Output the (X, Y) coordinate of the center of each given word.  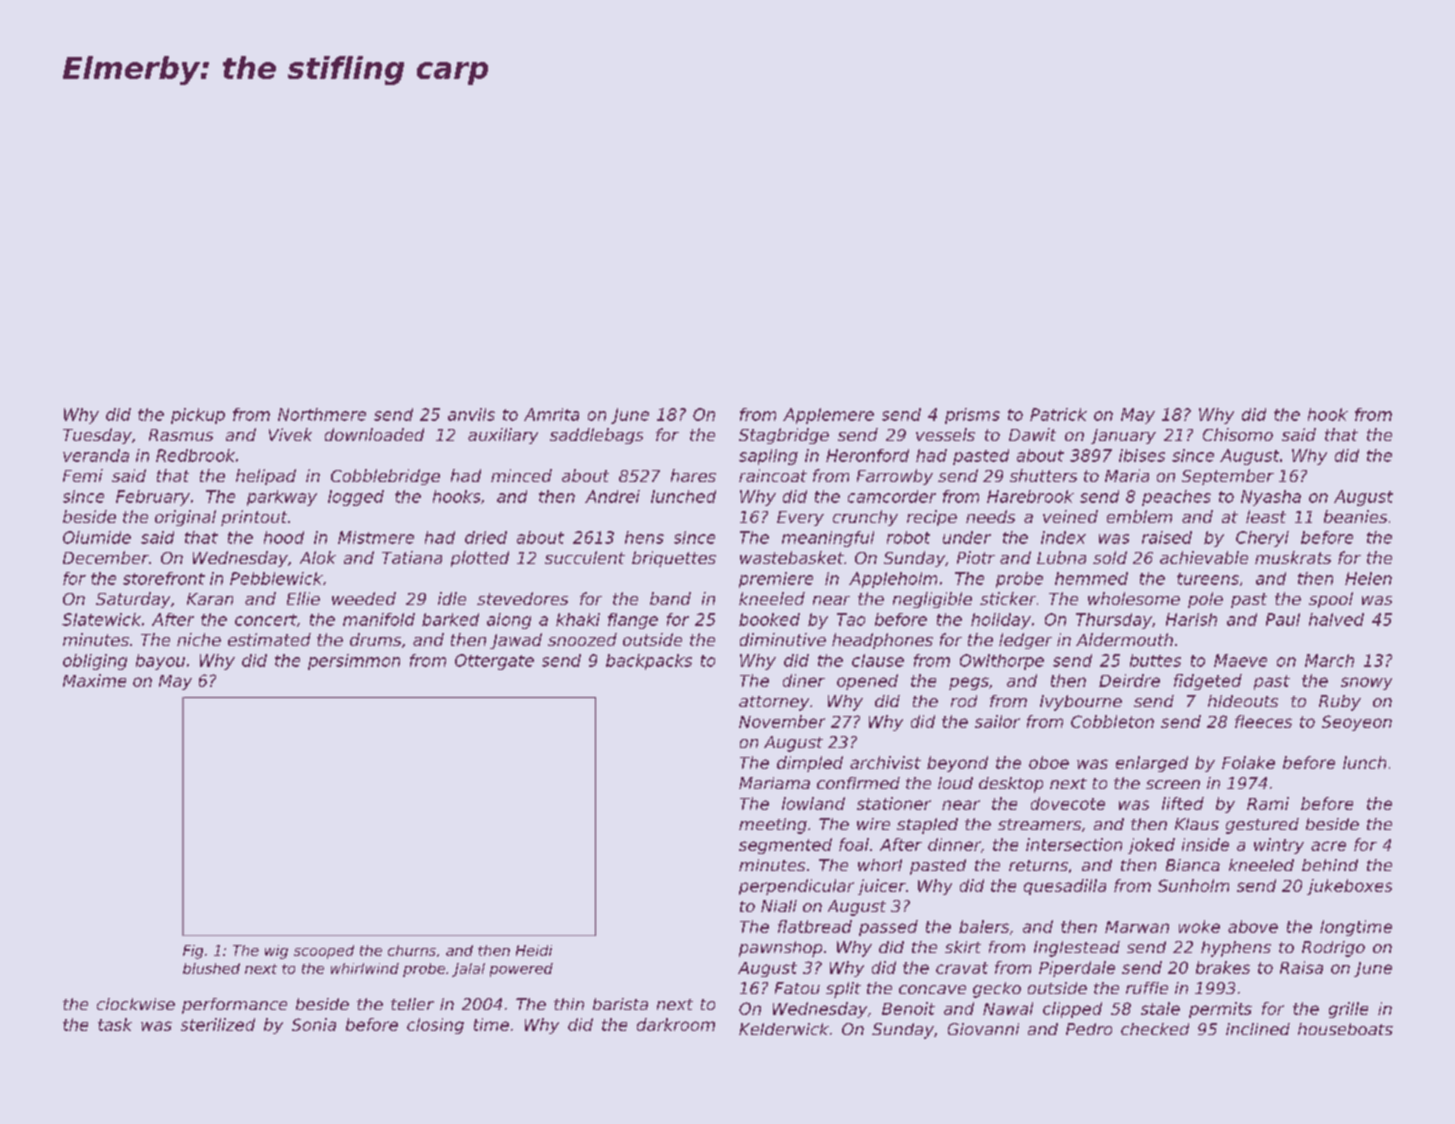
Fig (193, 952)
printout (254, 518)
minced (521, 475)
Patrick (1058, 414)
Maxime (94, 680)
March (1329, 660)
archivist (885, 762)
